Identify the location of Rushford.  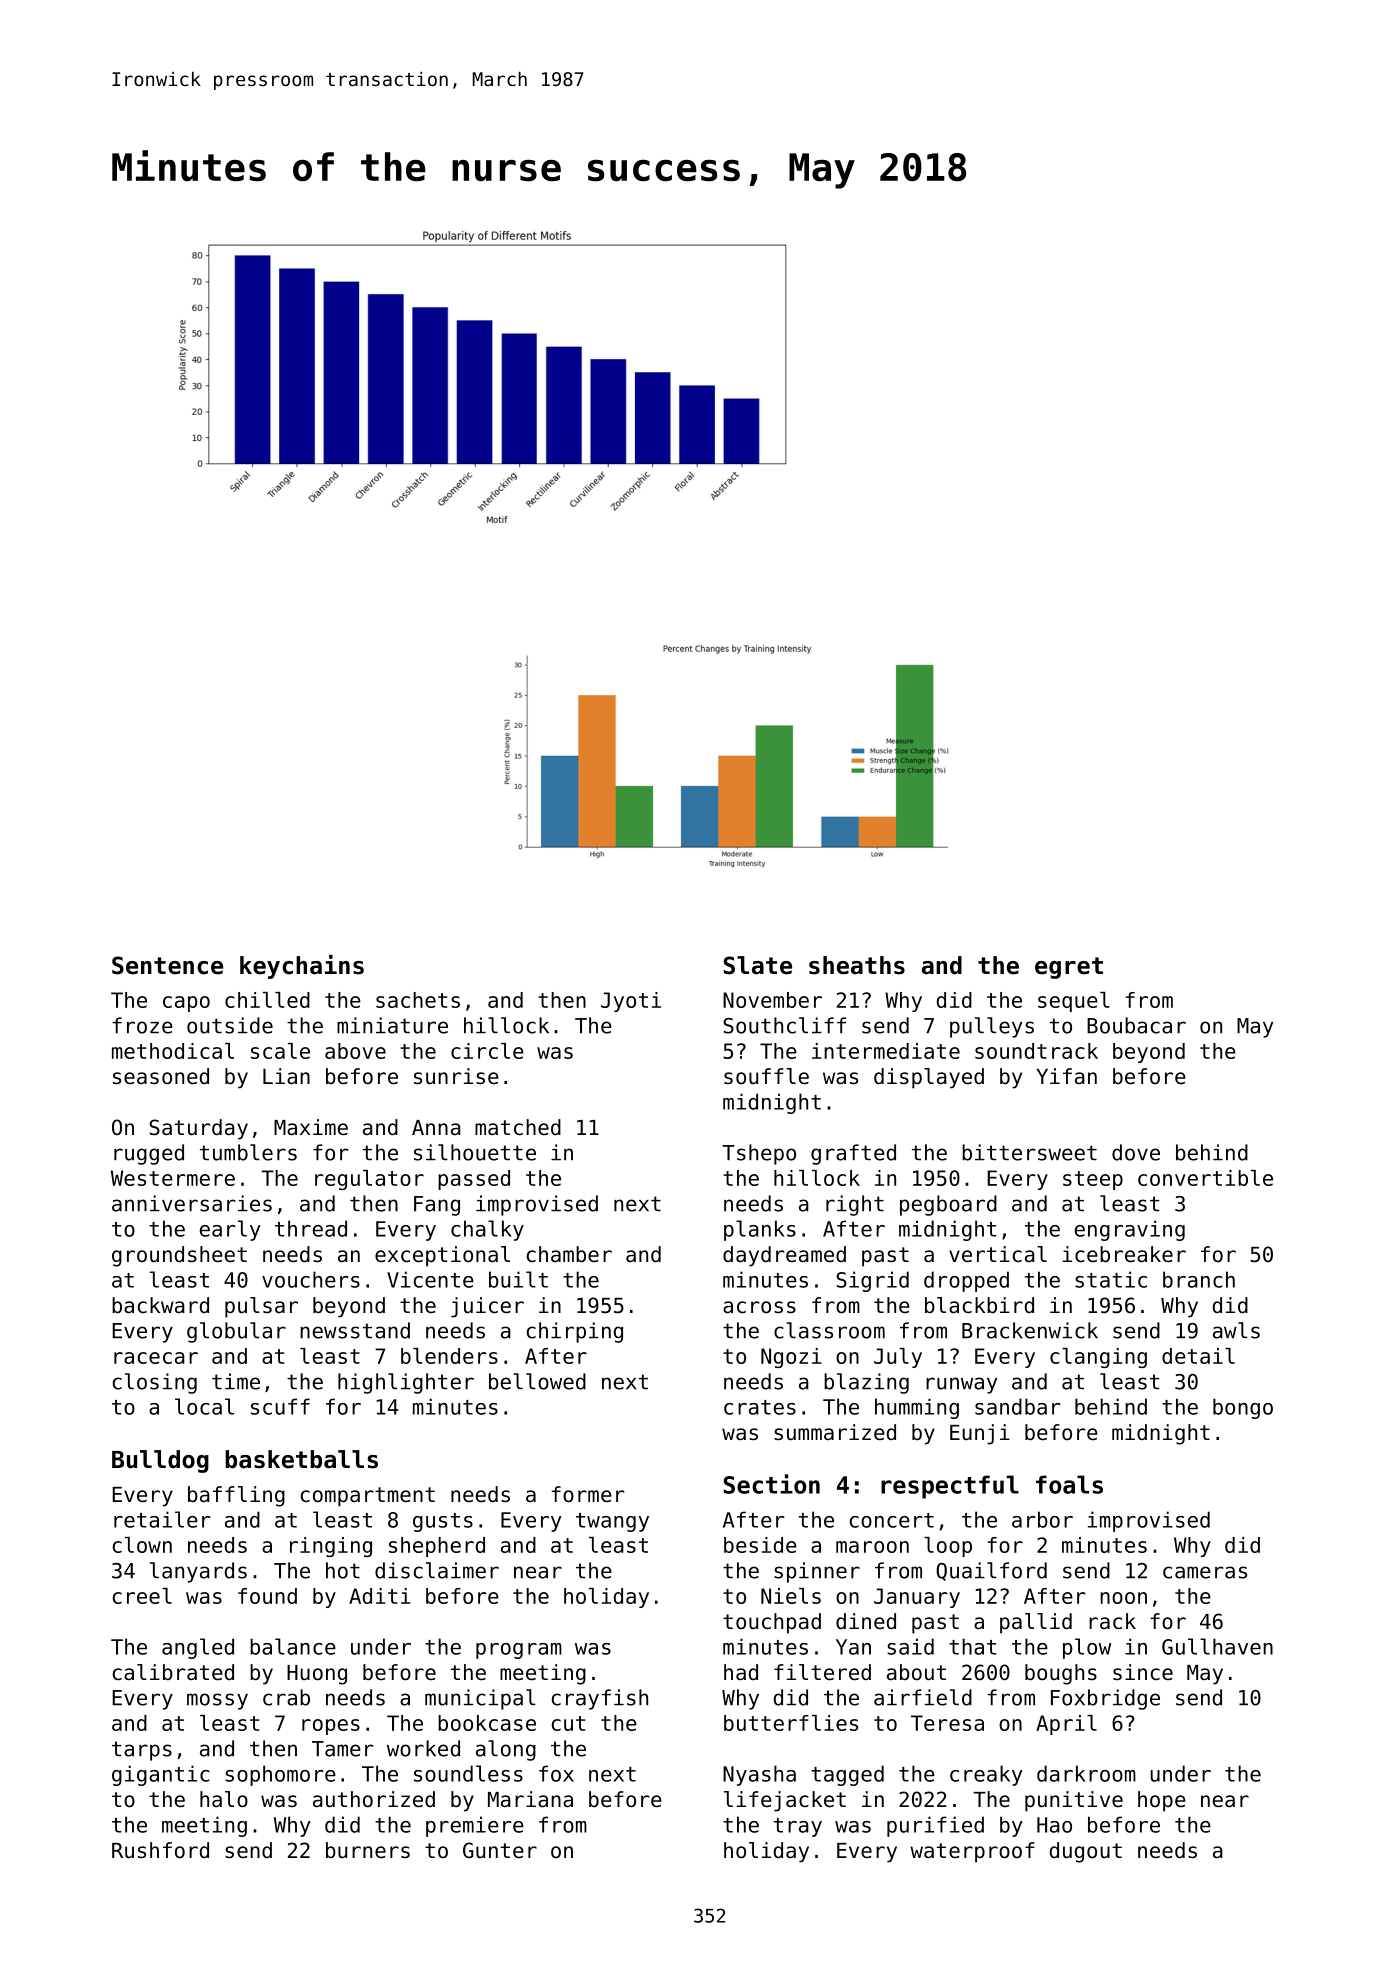
(160, 1850).
